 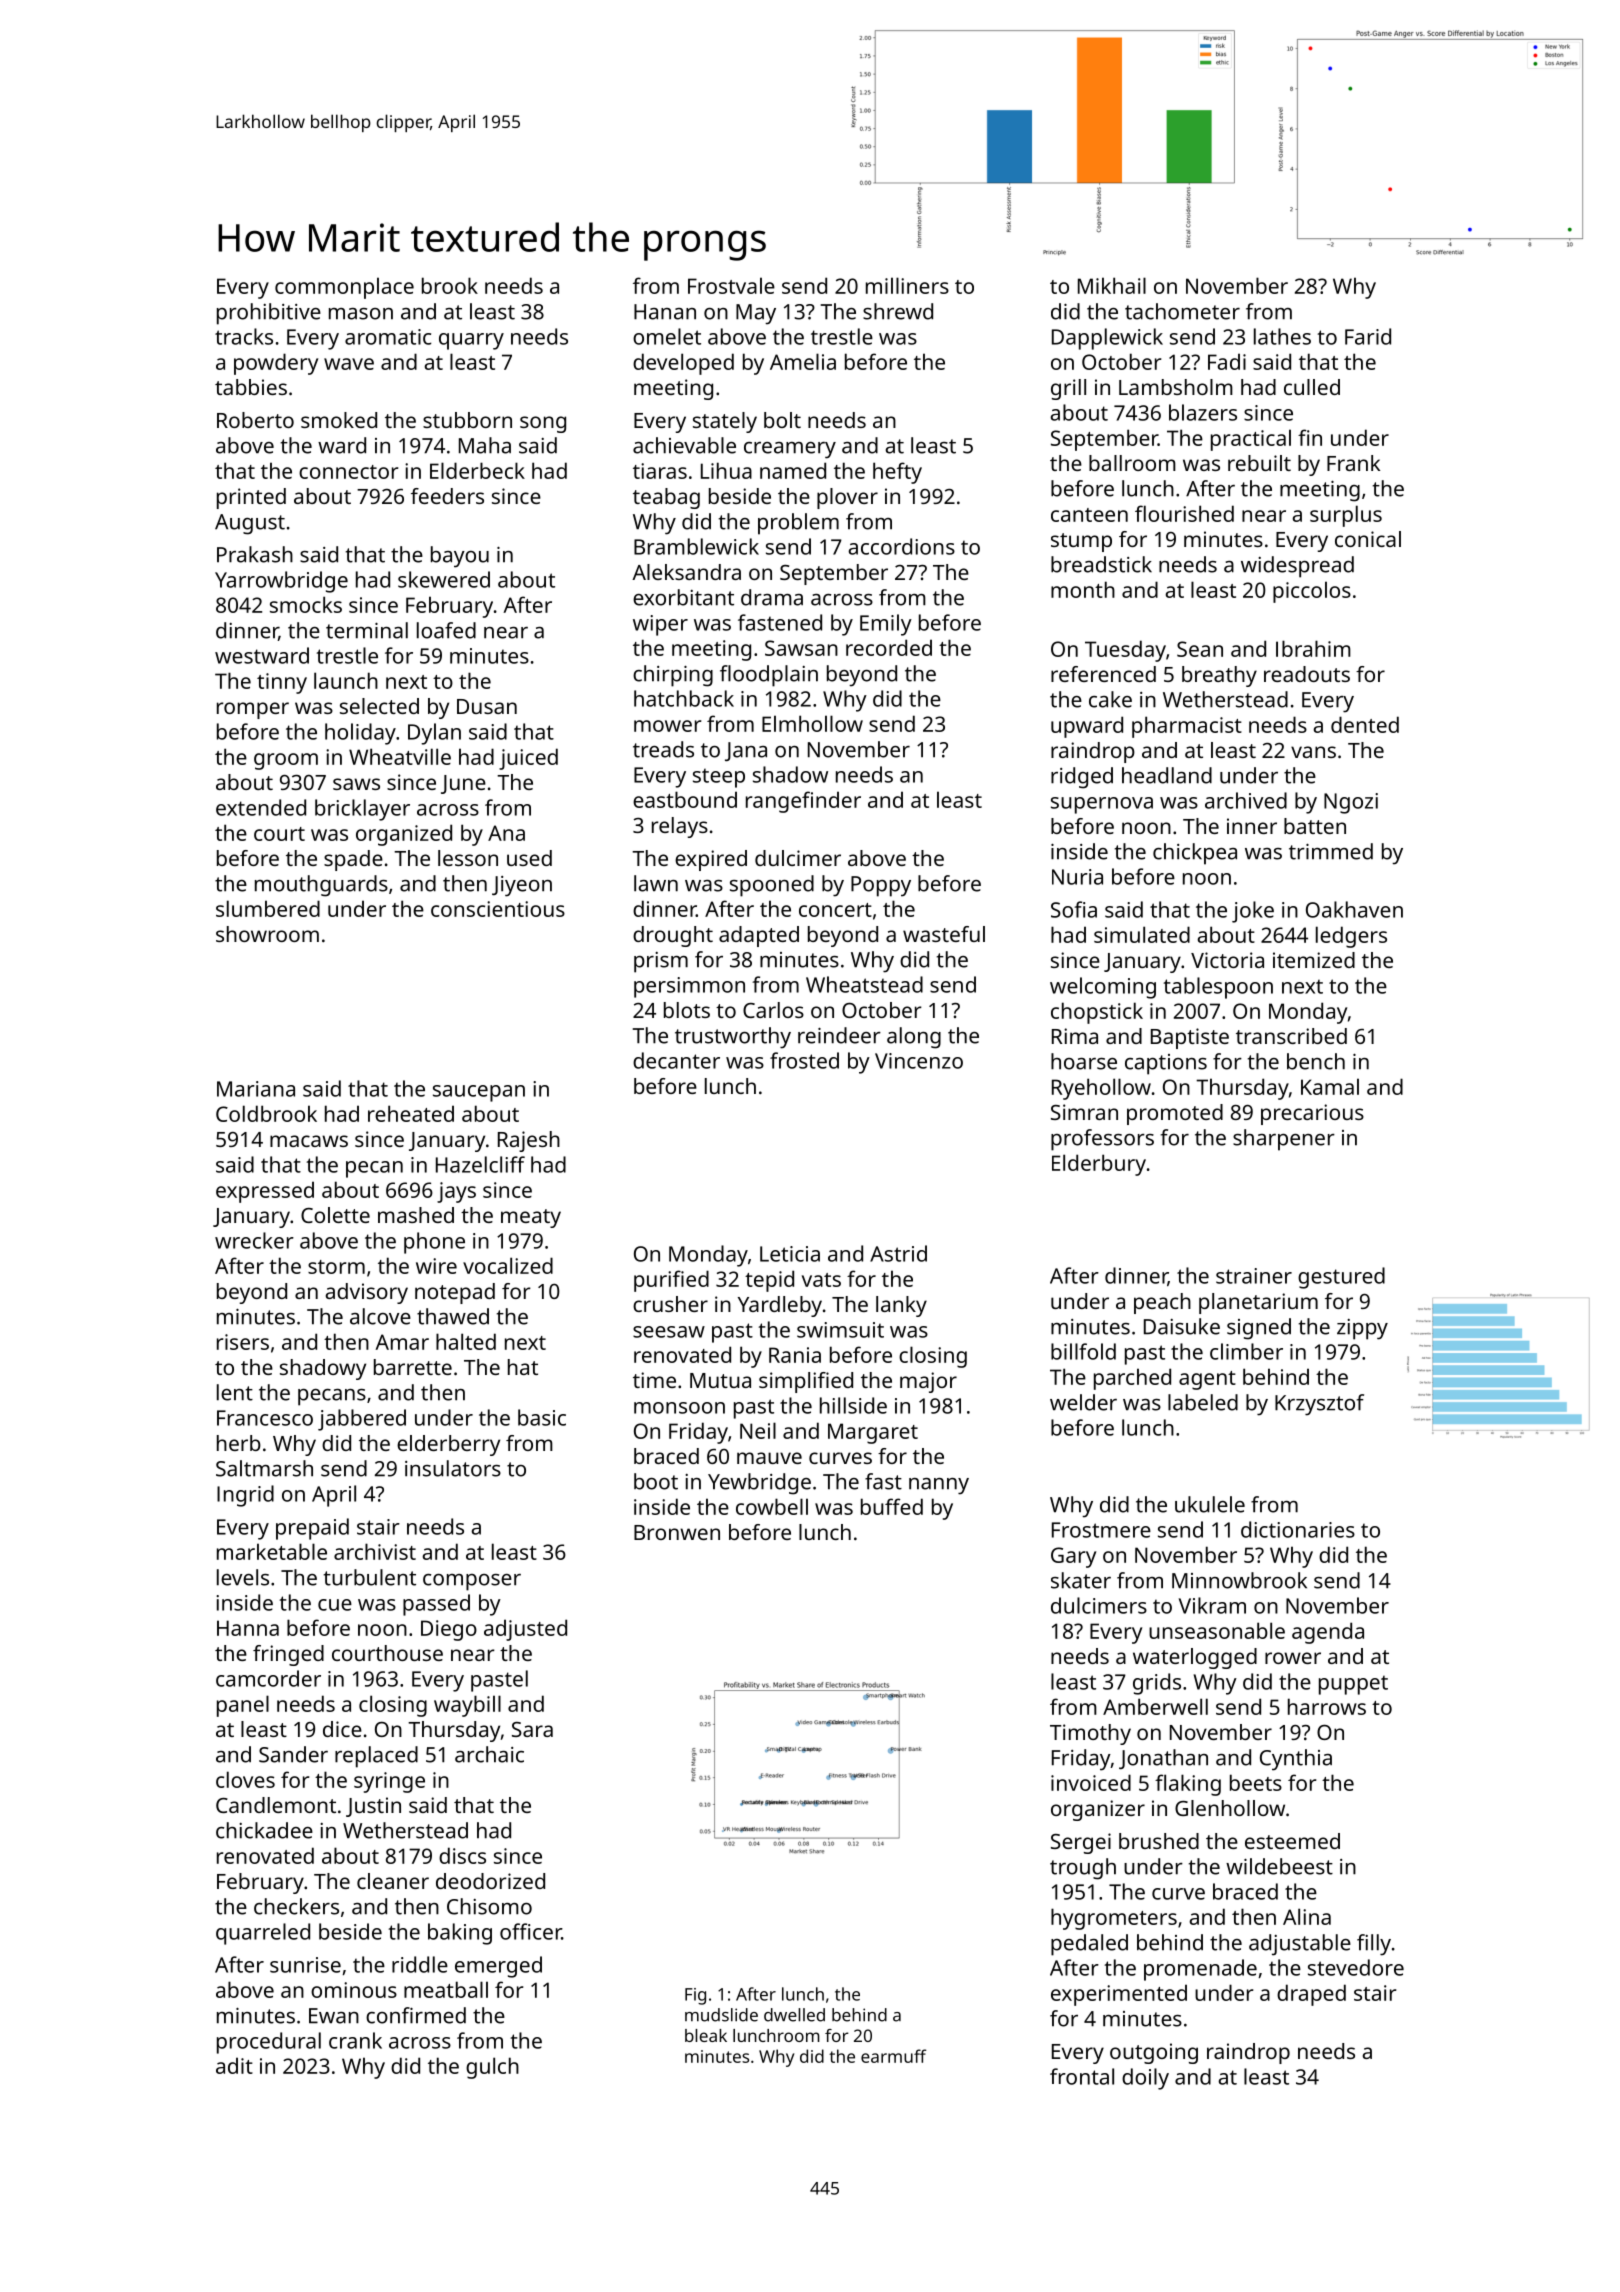 I want to click on tiaras, so click(x=660, y=471).
